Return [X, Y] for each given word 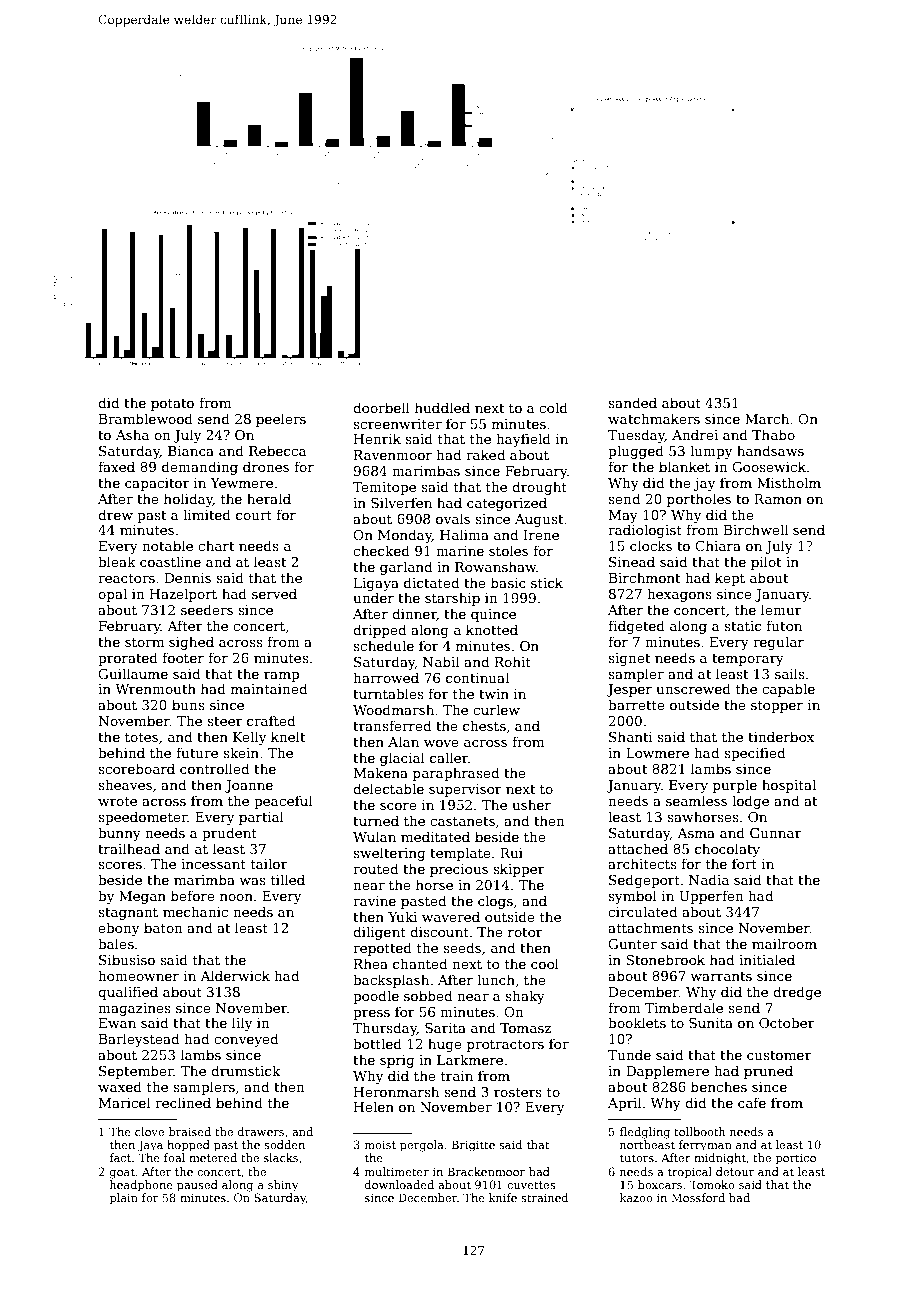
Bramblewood [146, 418]
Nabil [441, 661]
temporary [748, 660]
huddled [442, 407]
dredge [797, 993]
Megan [142, 897]
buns [188, 704]
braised [190, 1131]
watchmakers [654, 418]
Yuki [402, 916]
